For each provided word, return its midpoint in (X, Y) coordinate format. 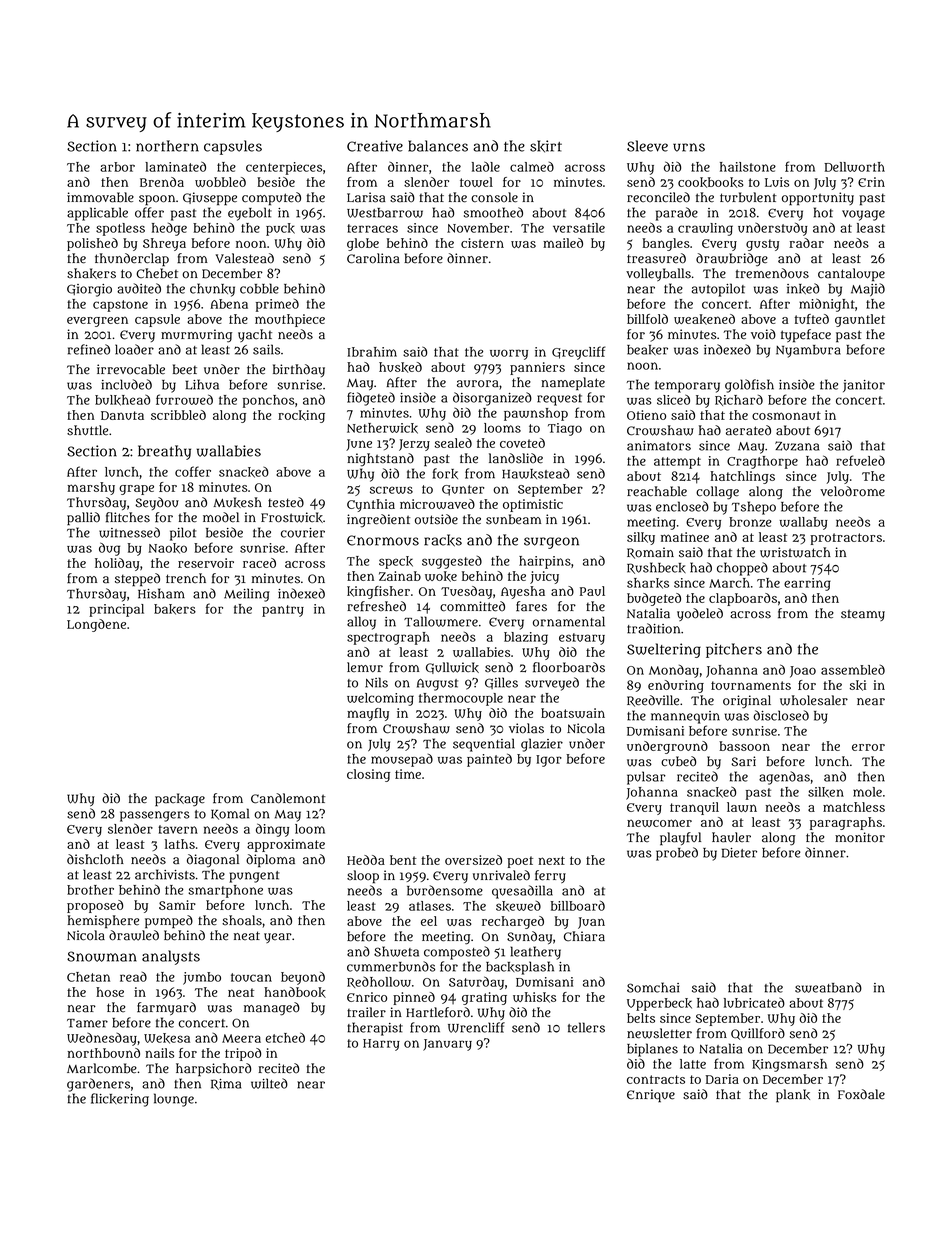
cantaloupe (851, 274)
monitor (860, 837)
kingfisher (378, 592)
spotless (120, 229)
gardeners (98, 1085)
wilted (269, 1083)
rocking (301, 416)
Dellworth (854, 167)
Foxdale (861, 1094)
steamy (863, 615)
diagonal (213, 860)
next (551, 860)
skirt (546, 146)
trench (186, 578)
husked (400, 367)
